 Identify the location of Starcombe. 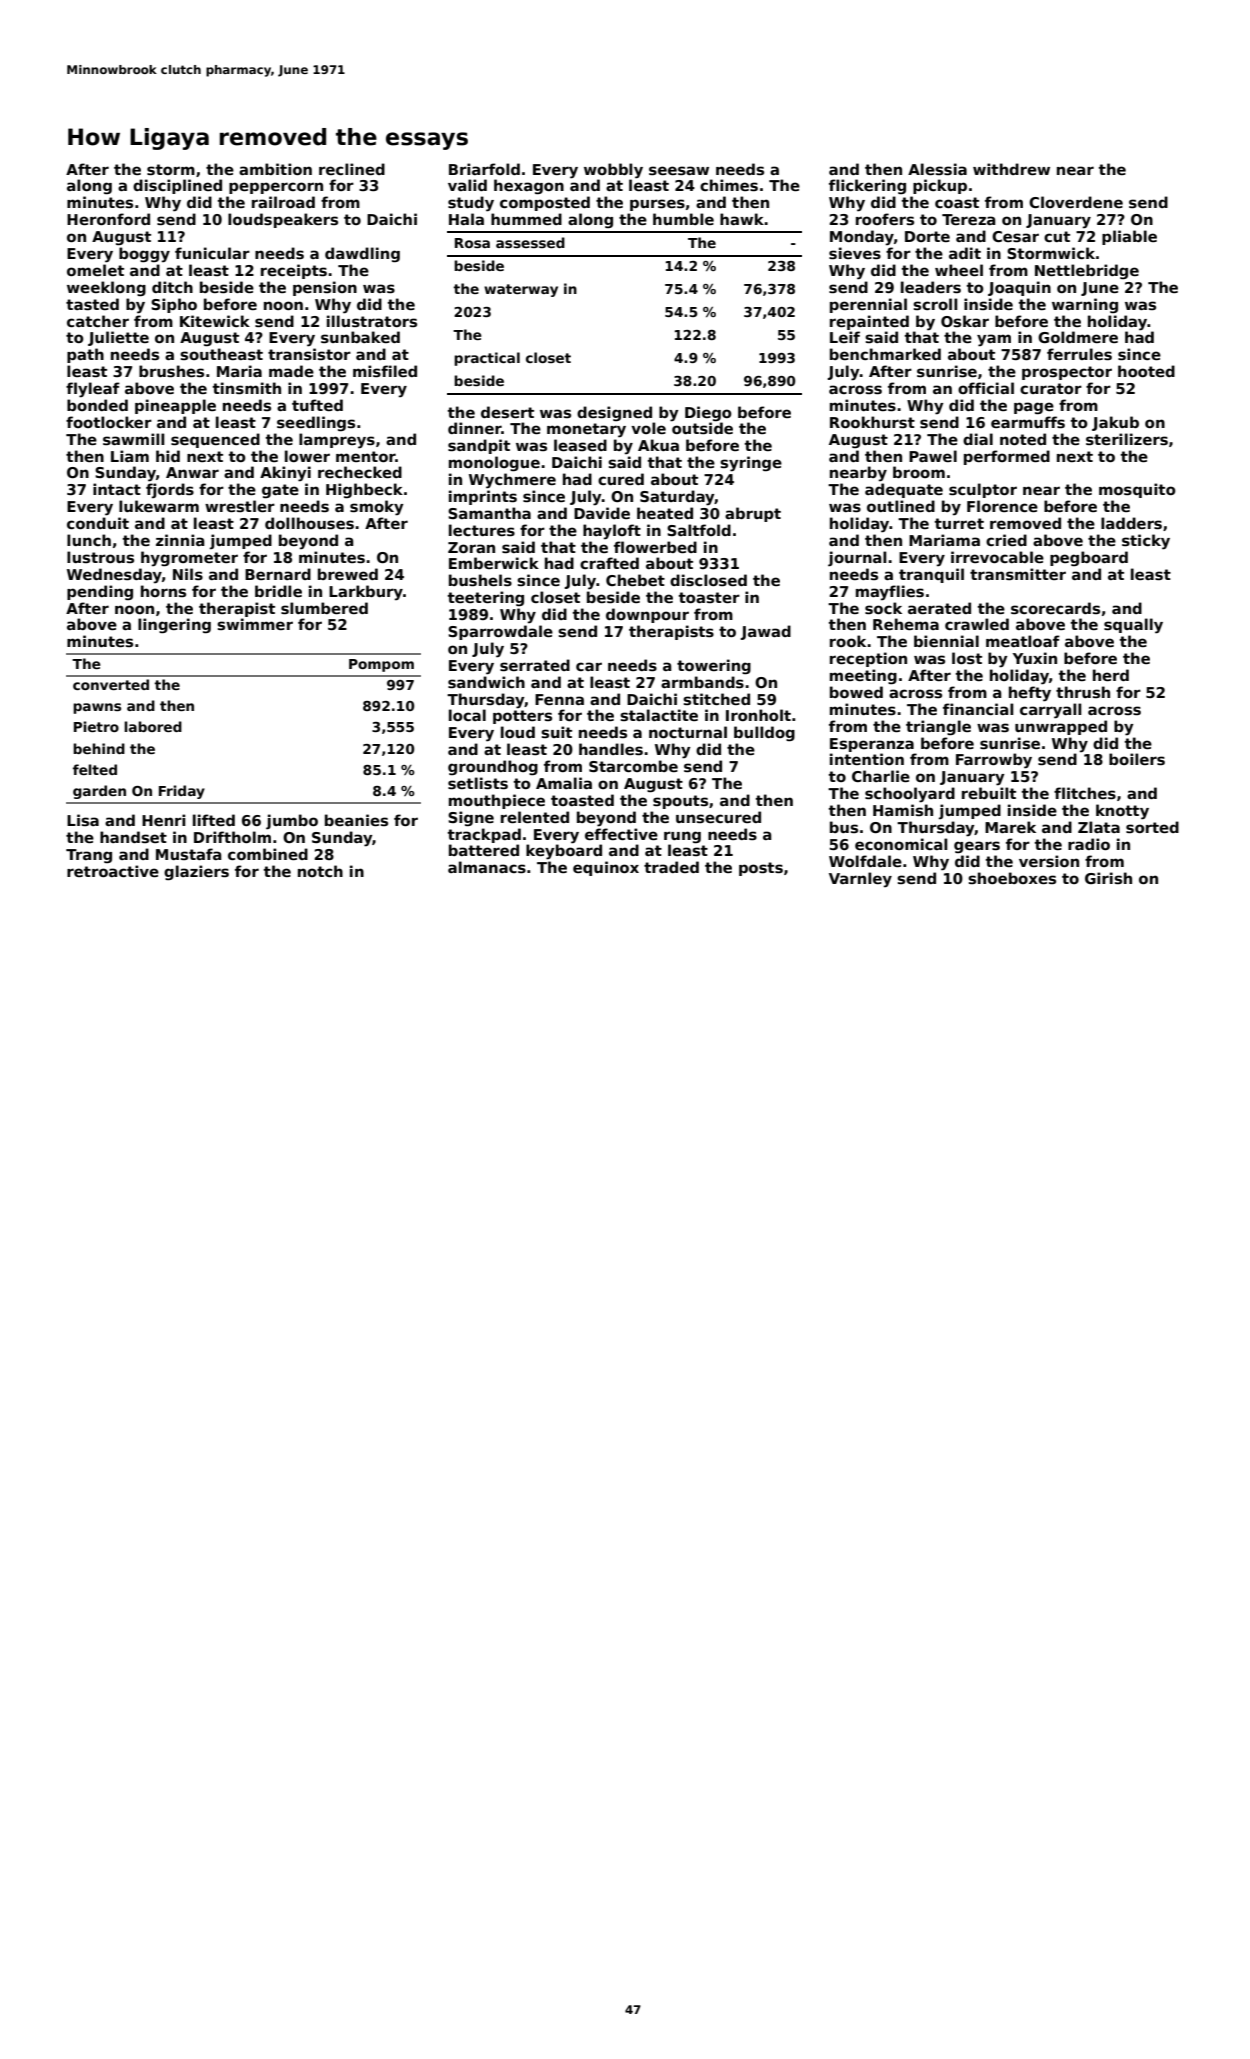
(633, 766).
